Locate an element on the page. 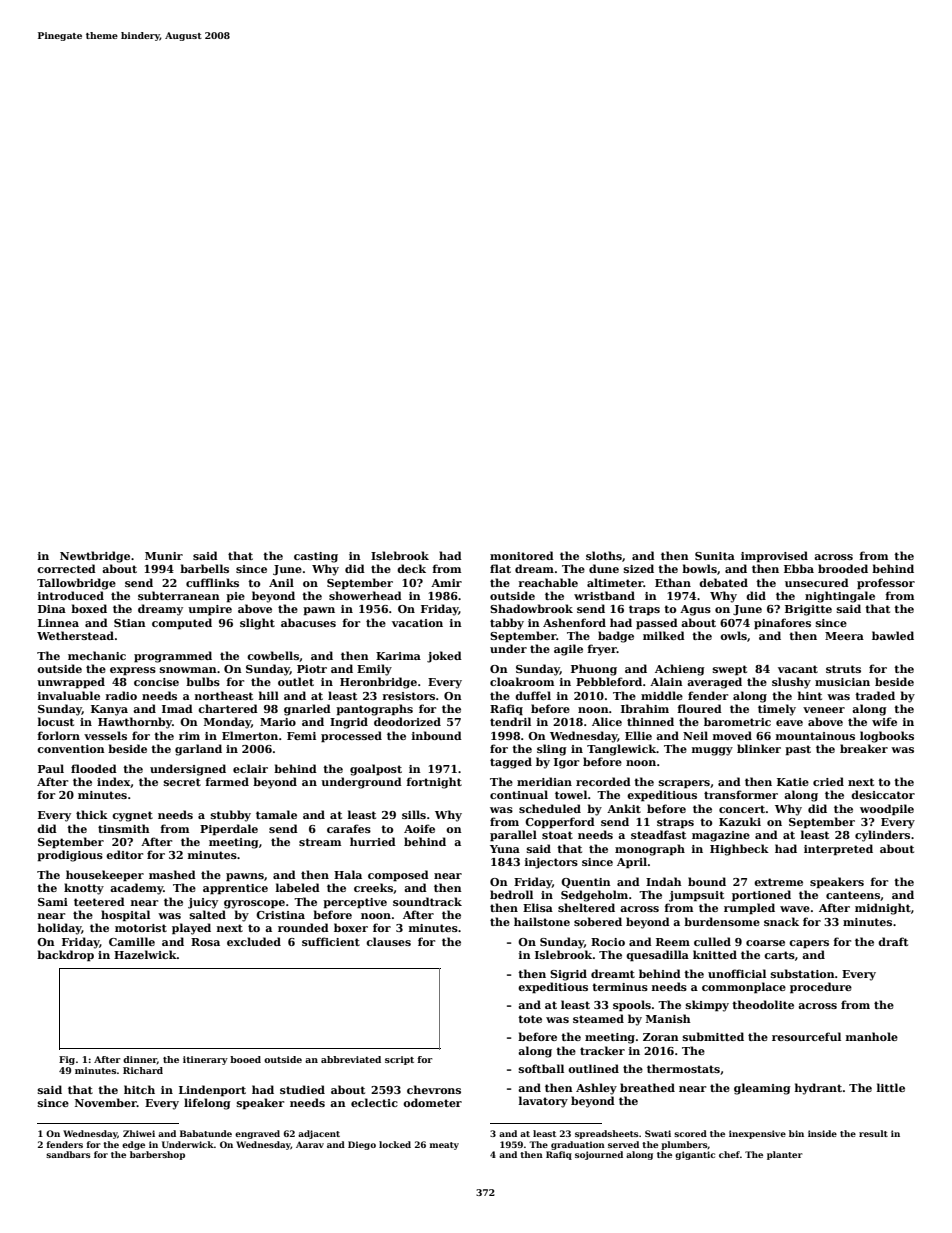  brooded is located at coordinates (843, 568).
